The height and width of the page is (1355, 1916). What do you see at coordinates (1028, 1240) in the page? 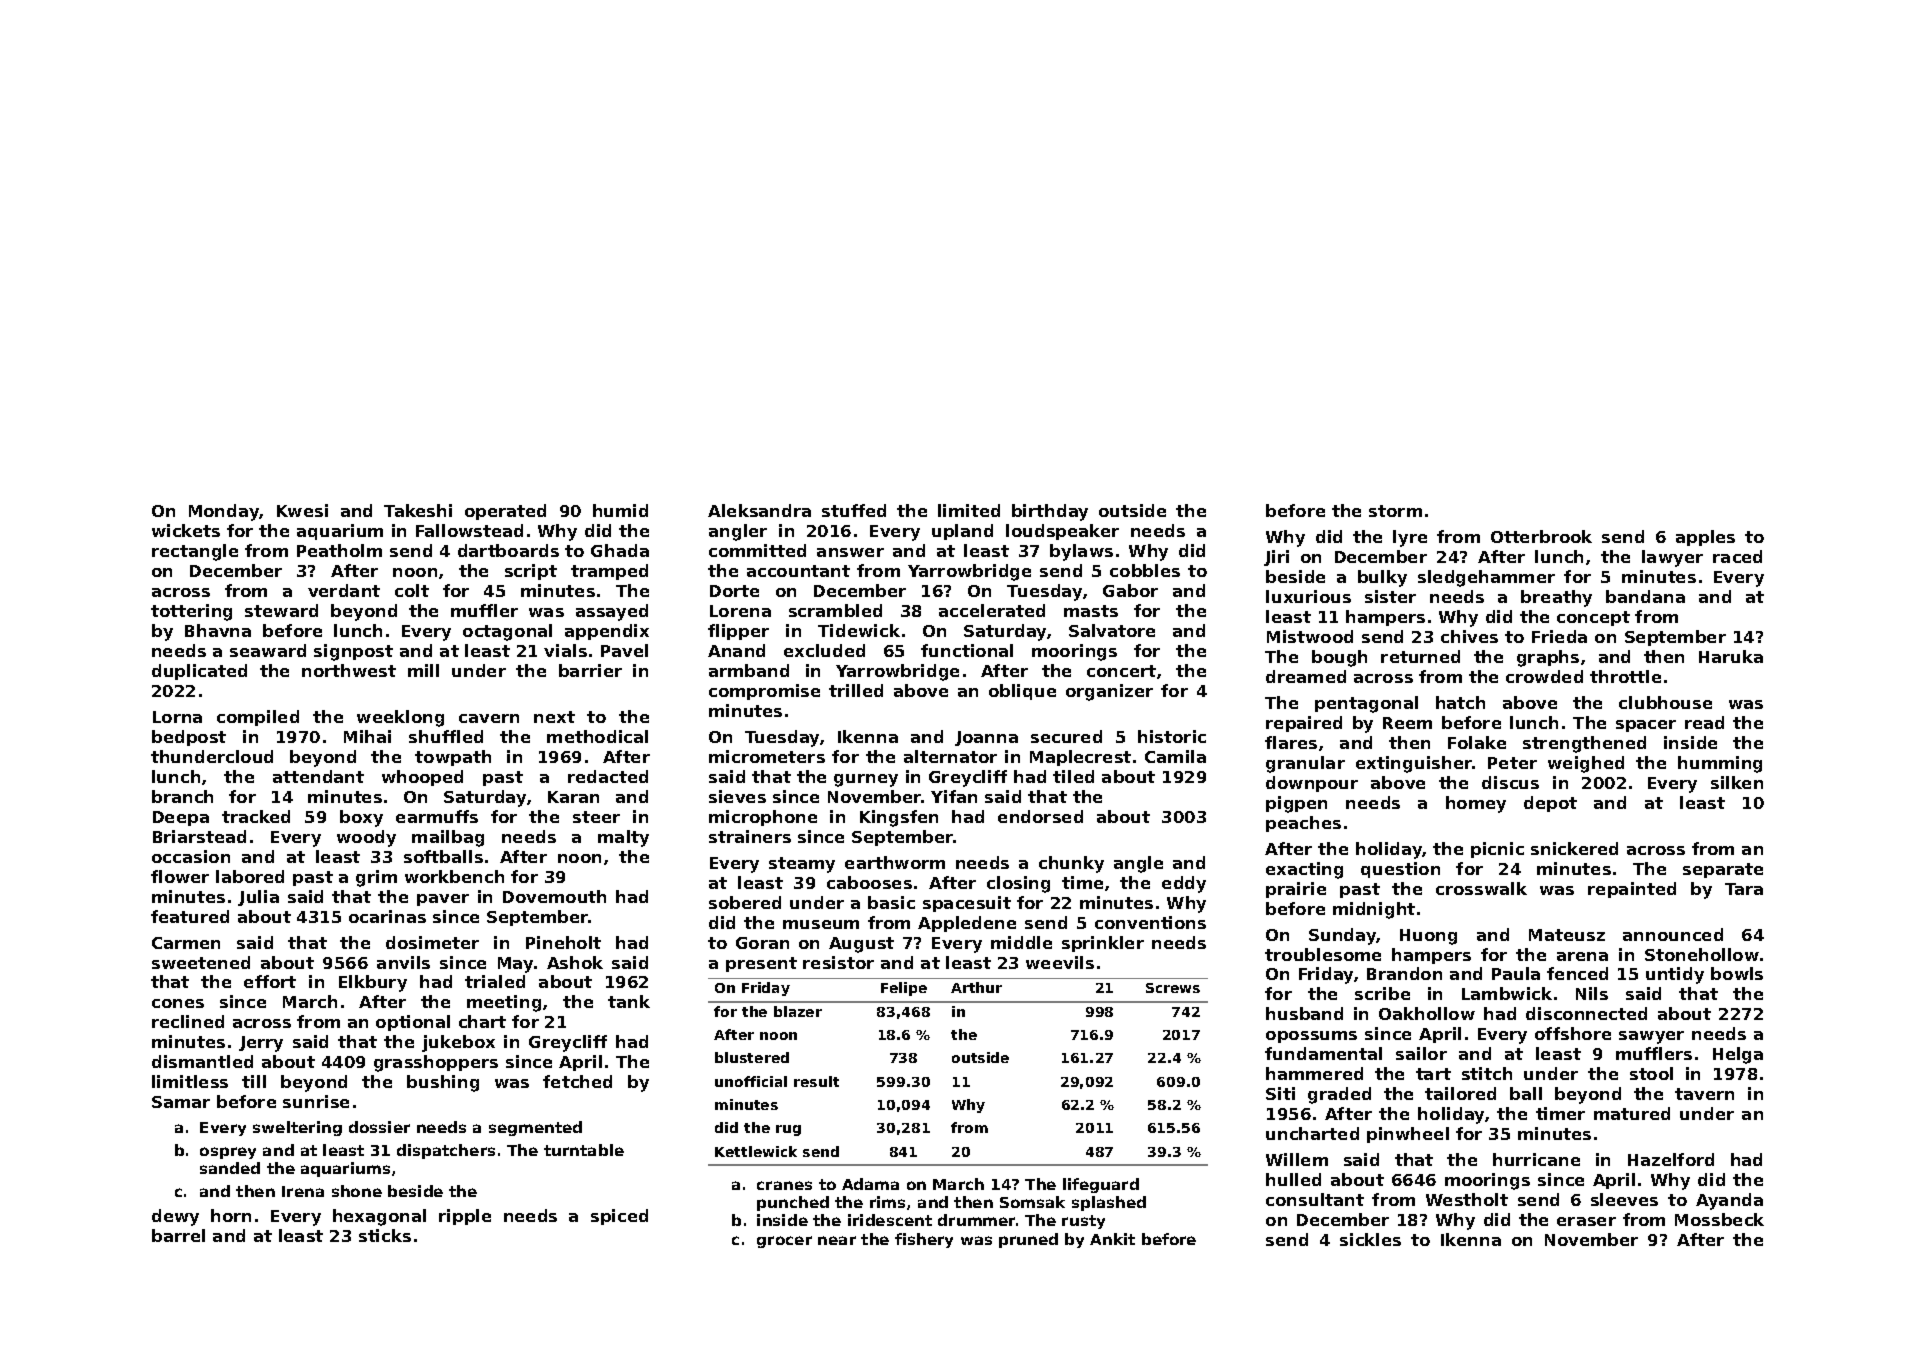
I see `pruned` at bounding box center [1028, 1240].
